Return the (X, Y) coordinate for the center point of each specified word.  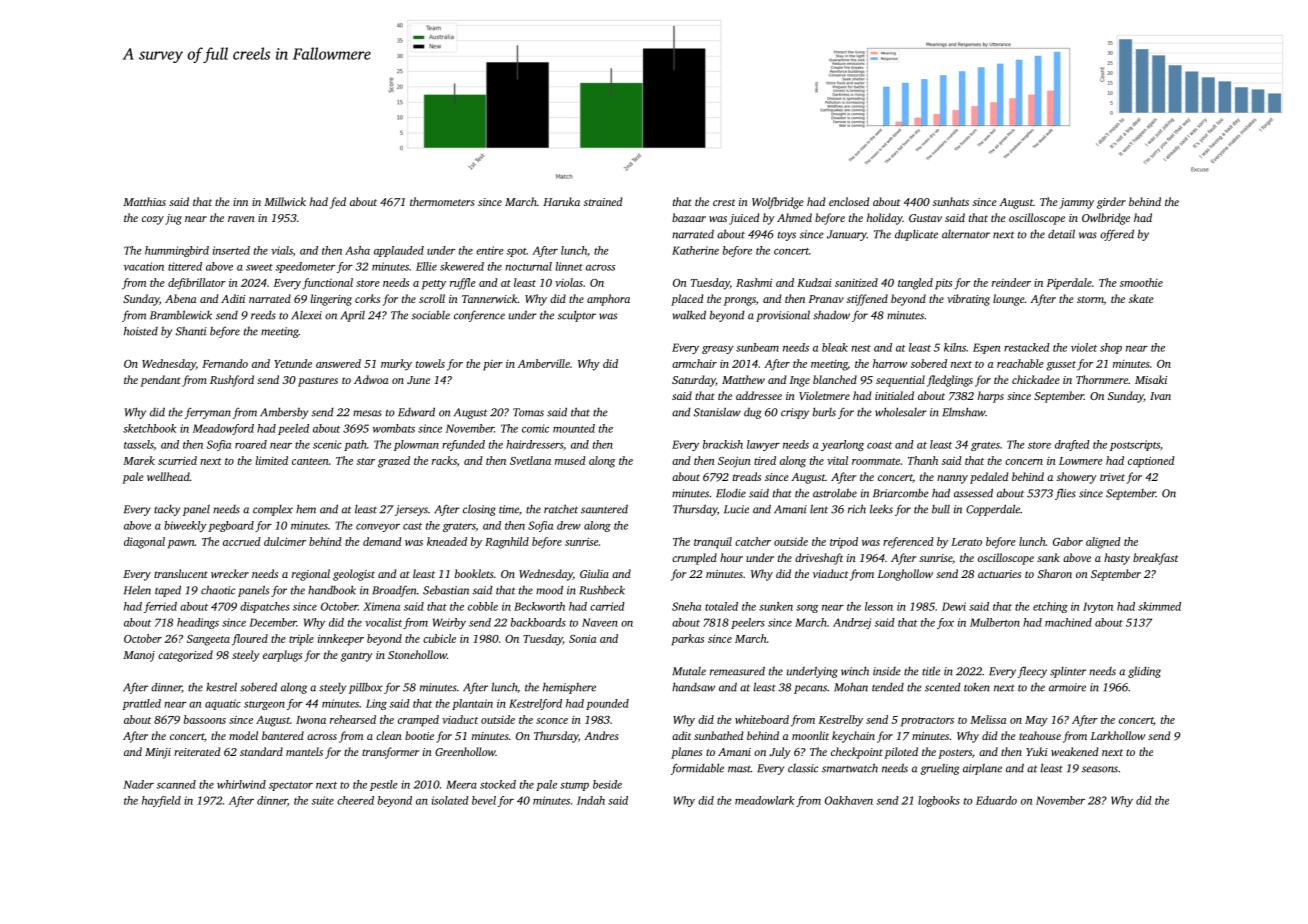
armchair (694, 363)
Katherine (695, 250)
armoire (1067, 687)
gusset (1061, 366)
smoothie (1141, 282)
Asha (357, 250)
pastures (318, 382)
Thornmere (1102, 379)
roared (251, 444)
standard (261, 751)
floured (250, 640)
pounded (607, 704)
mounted (574, 428)
